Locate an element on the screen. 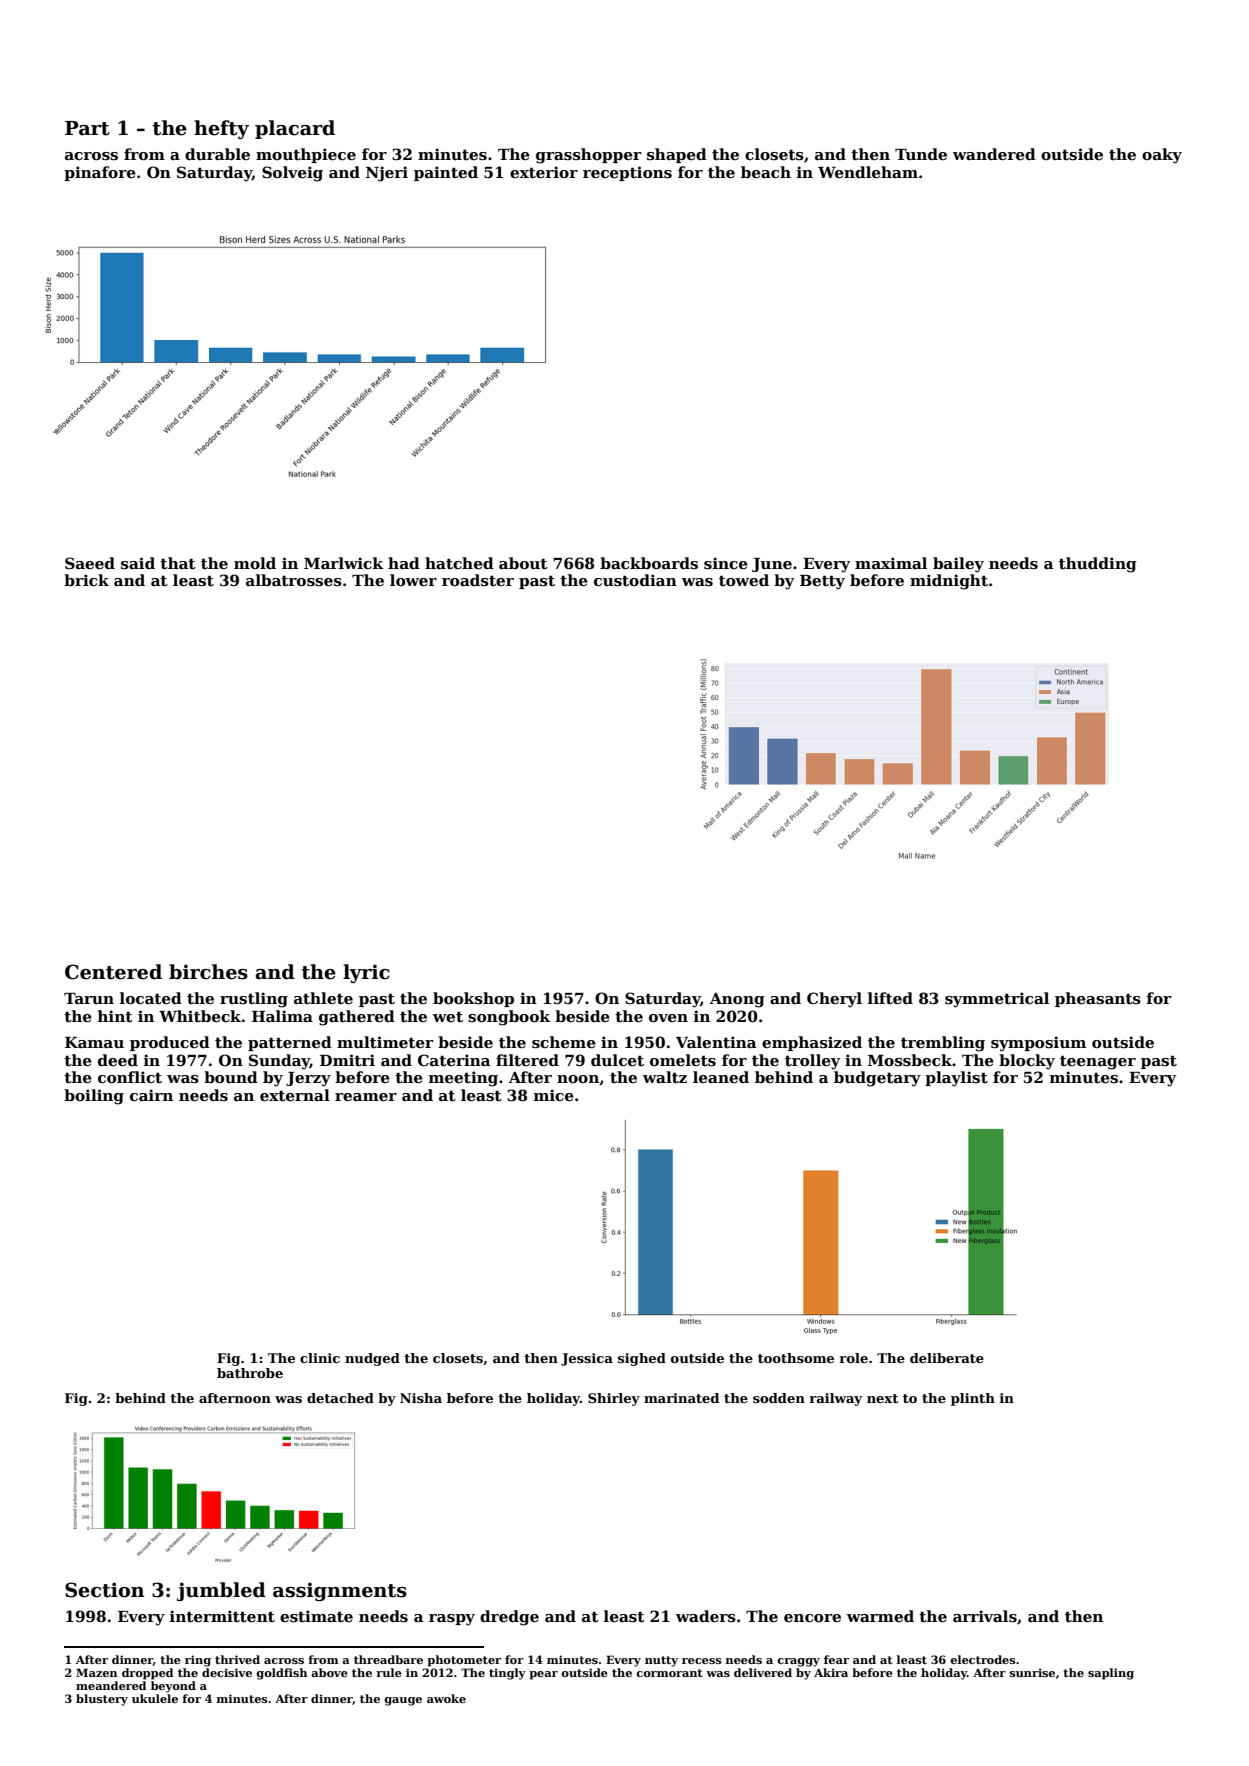  placard is located at coordinates (295, 129).
